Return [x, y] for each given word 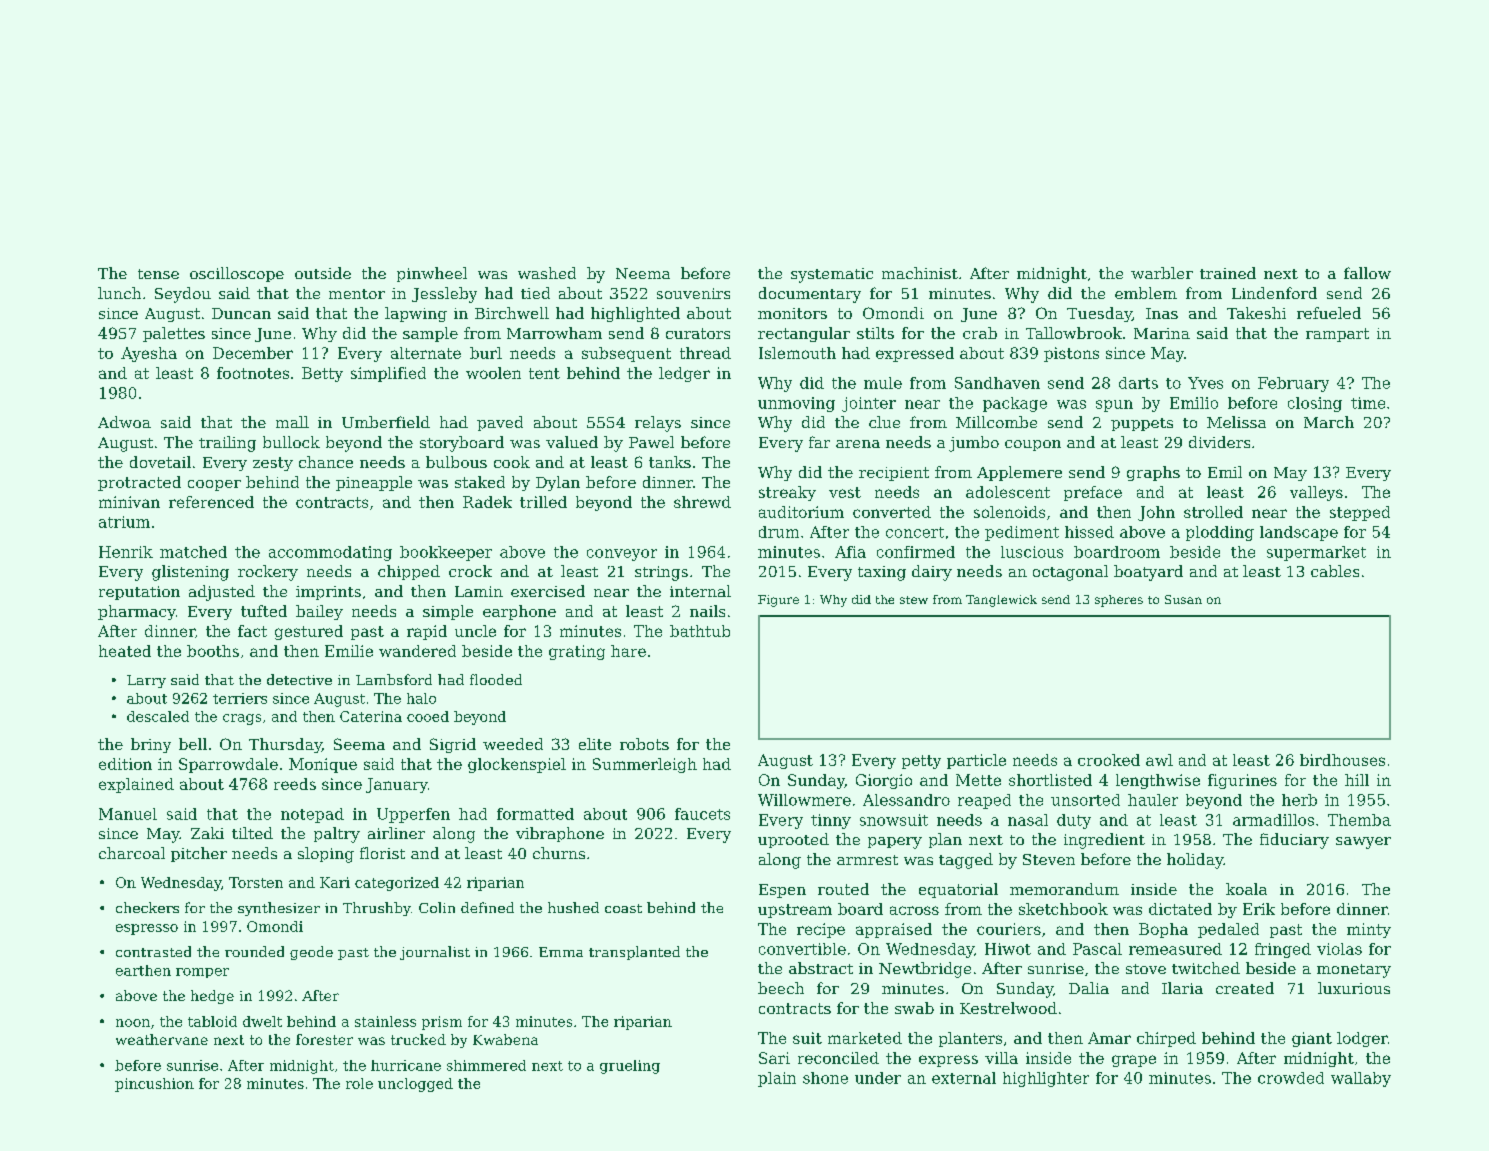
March [1329, 422]
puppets [1142, 424]
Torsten [256, 882]
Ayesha [149, 354]
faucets [702, 814]
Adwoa [124, 422]
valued [572, 442]
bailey [319, 612]
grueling [630, 1067]
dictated [1180, 909]
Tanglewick [1001, 601]
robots [644, 744]
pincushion [154, 1085]
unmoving [796, 404]
